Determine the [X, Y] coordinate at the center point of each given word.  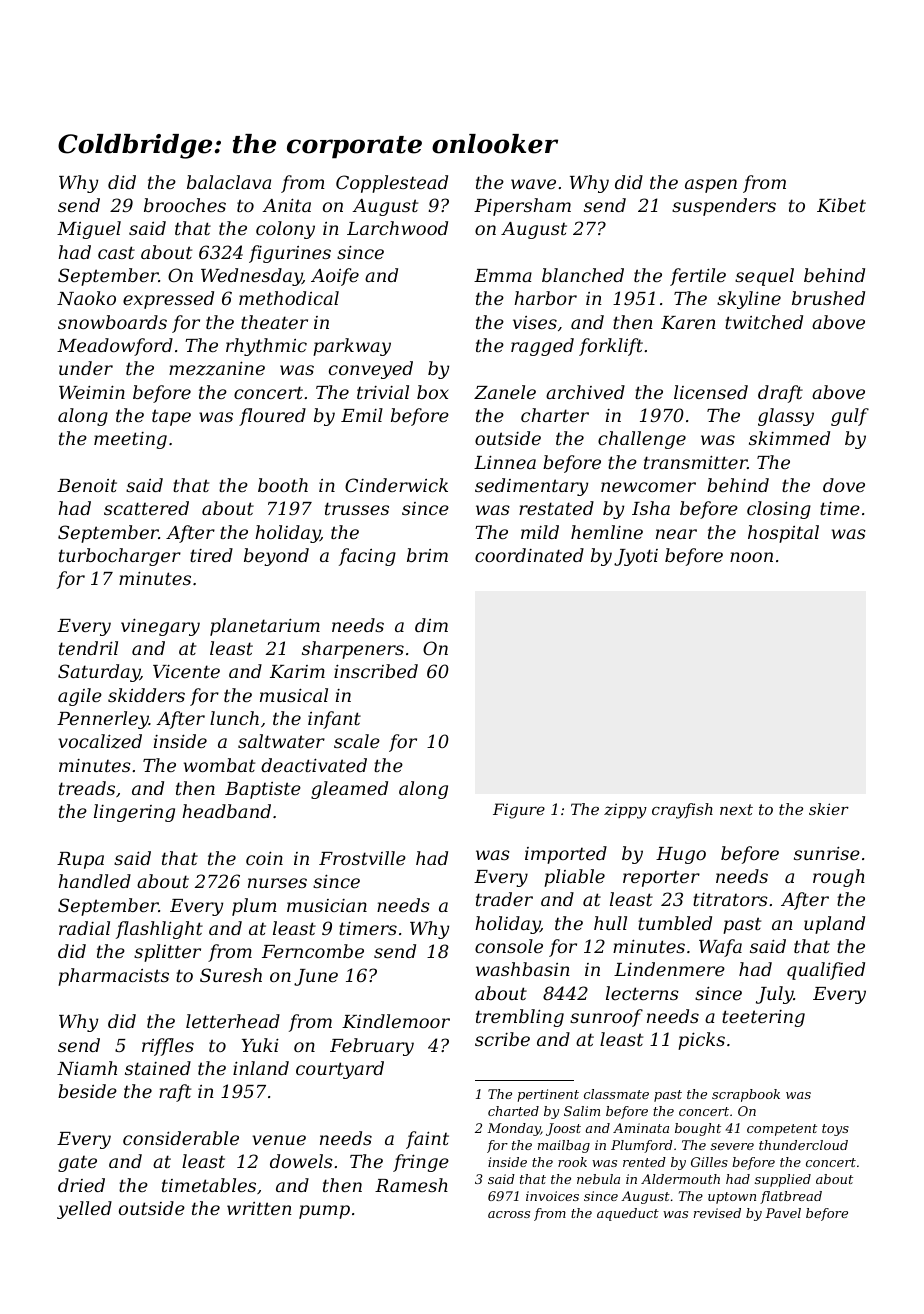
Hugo [681, 855]
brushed [828, 298]
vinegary [160, 627]
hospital [783, 534]
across [509, 1214]
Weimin [92, 392]
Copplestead [392, 184]
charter [555, 415]
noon [751, 557]
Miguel [89, 230]
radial [84, 928]
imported [566, 855]
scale [357, 741]
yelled [84, 1210]
